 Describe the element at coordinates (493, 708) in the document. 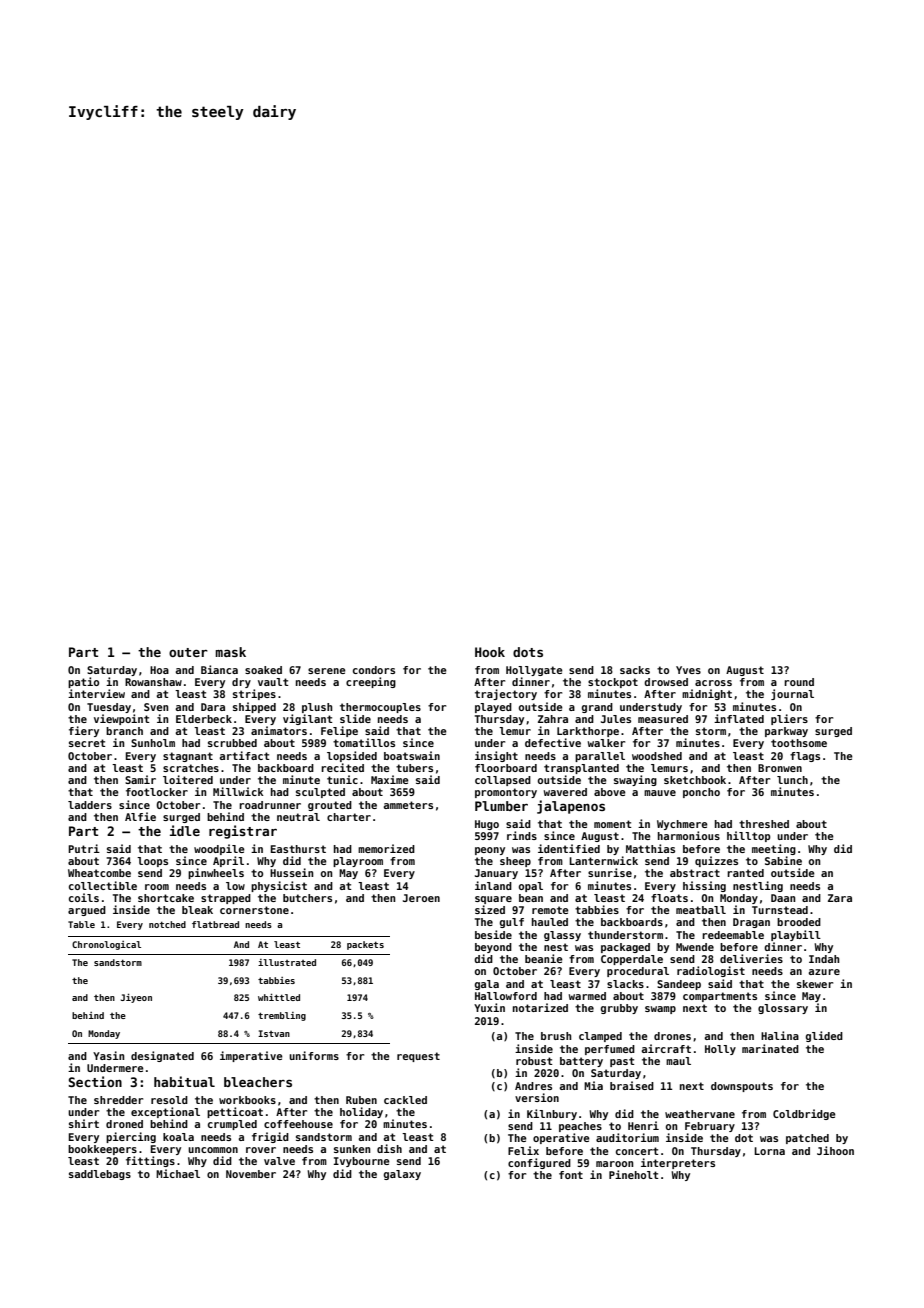

I see `played` at that location.
